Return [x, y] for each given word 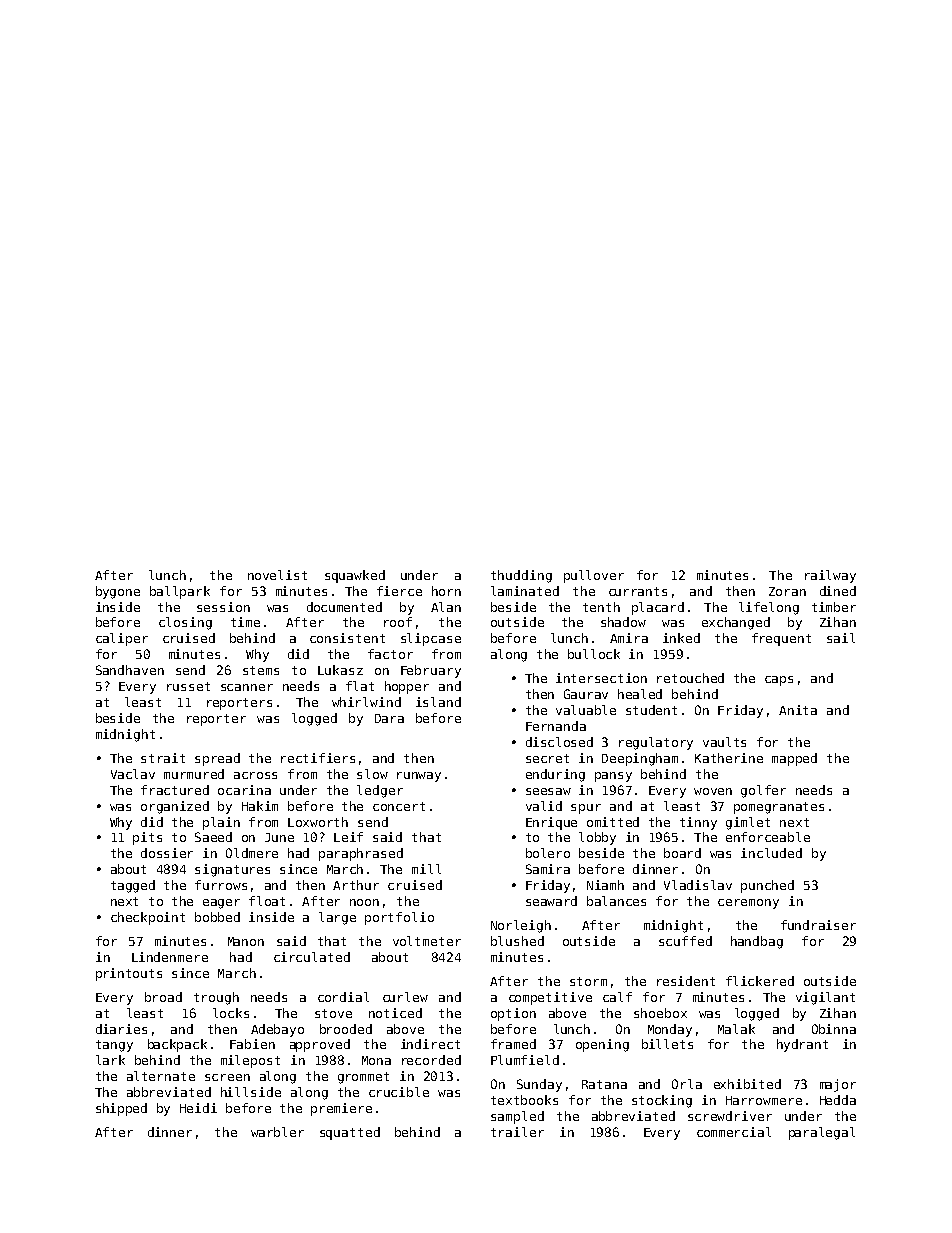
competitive [550, 998]
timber [834, 607]
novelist [277, 575]
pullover [594, 576]
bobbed [217, 917]
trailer [517, 1132]
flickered [760, 981]
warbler [277, 1132]
